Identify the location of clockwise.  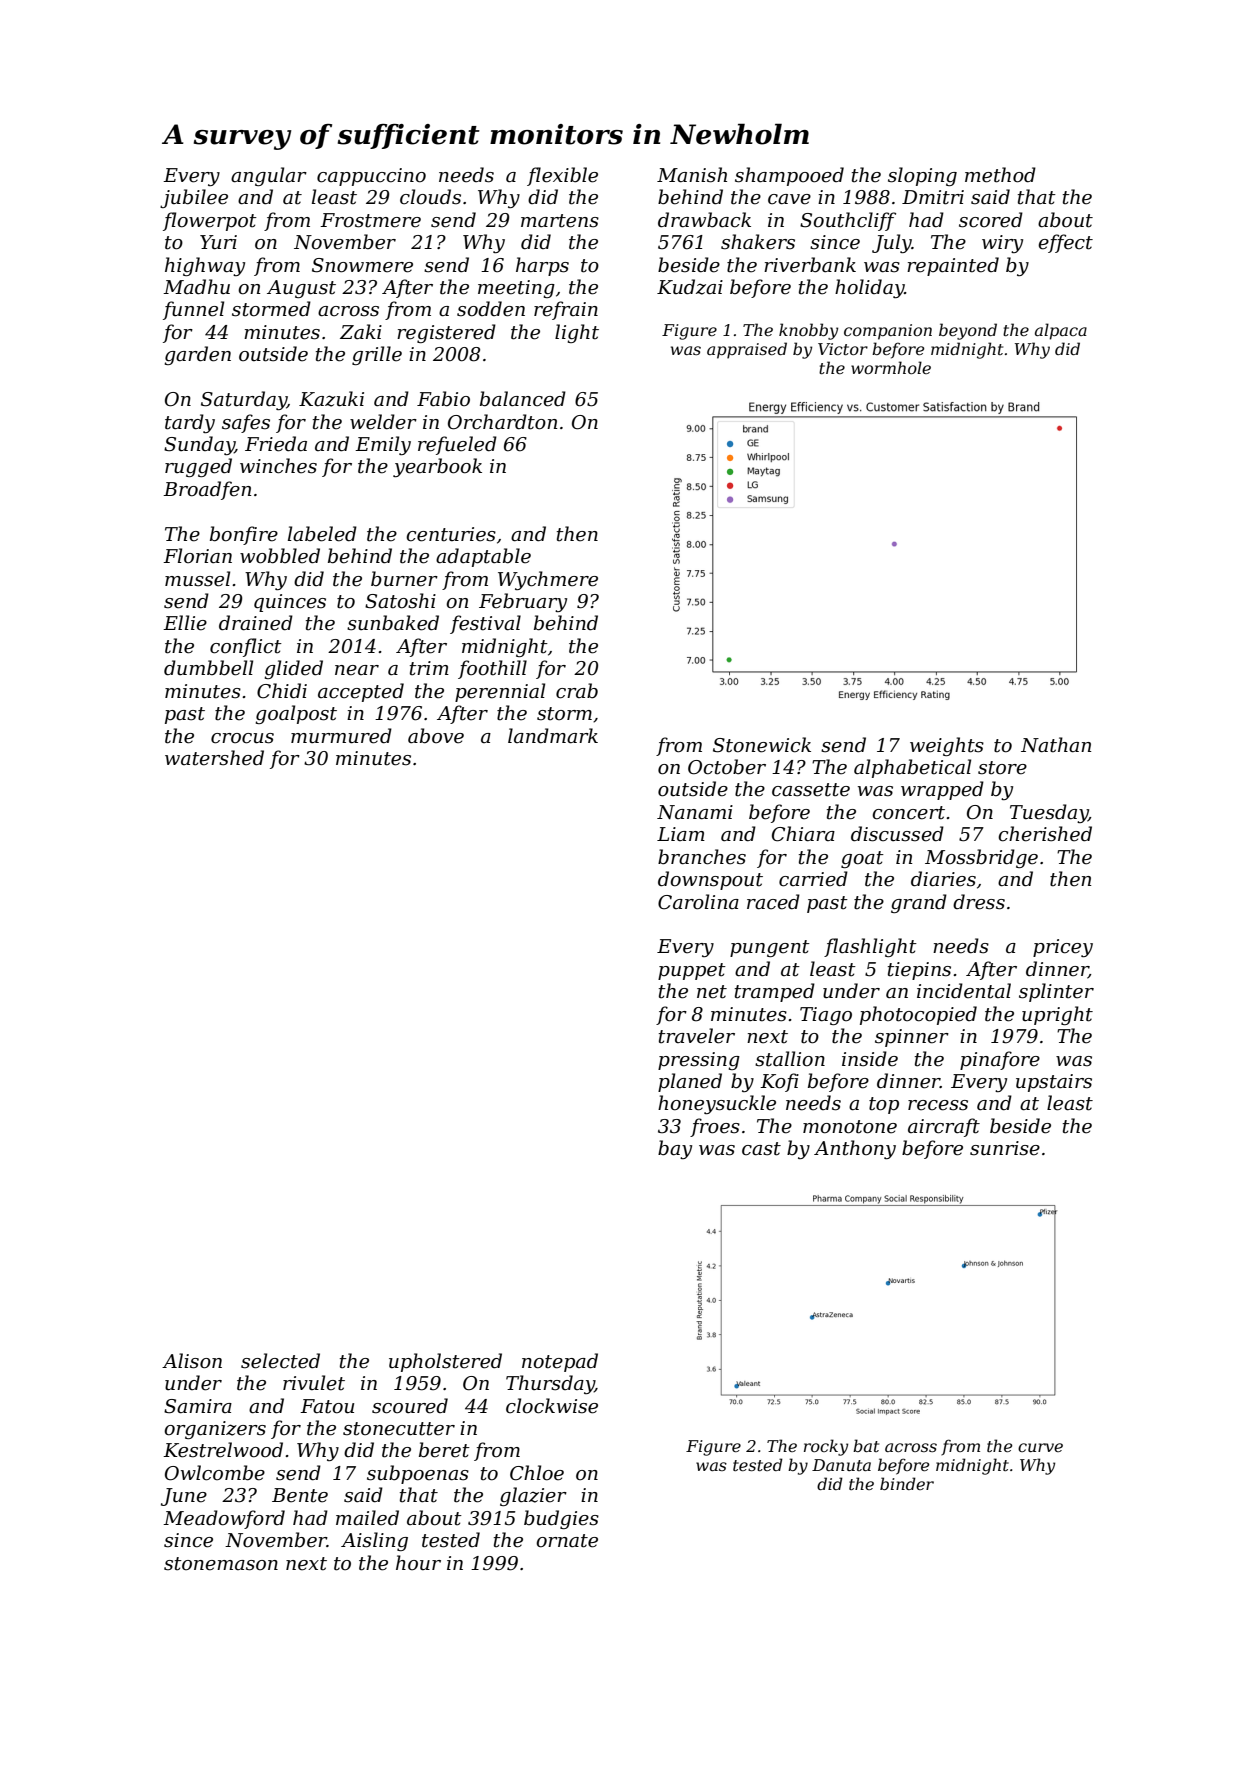
(552, 1406).
